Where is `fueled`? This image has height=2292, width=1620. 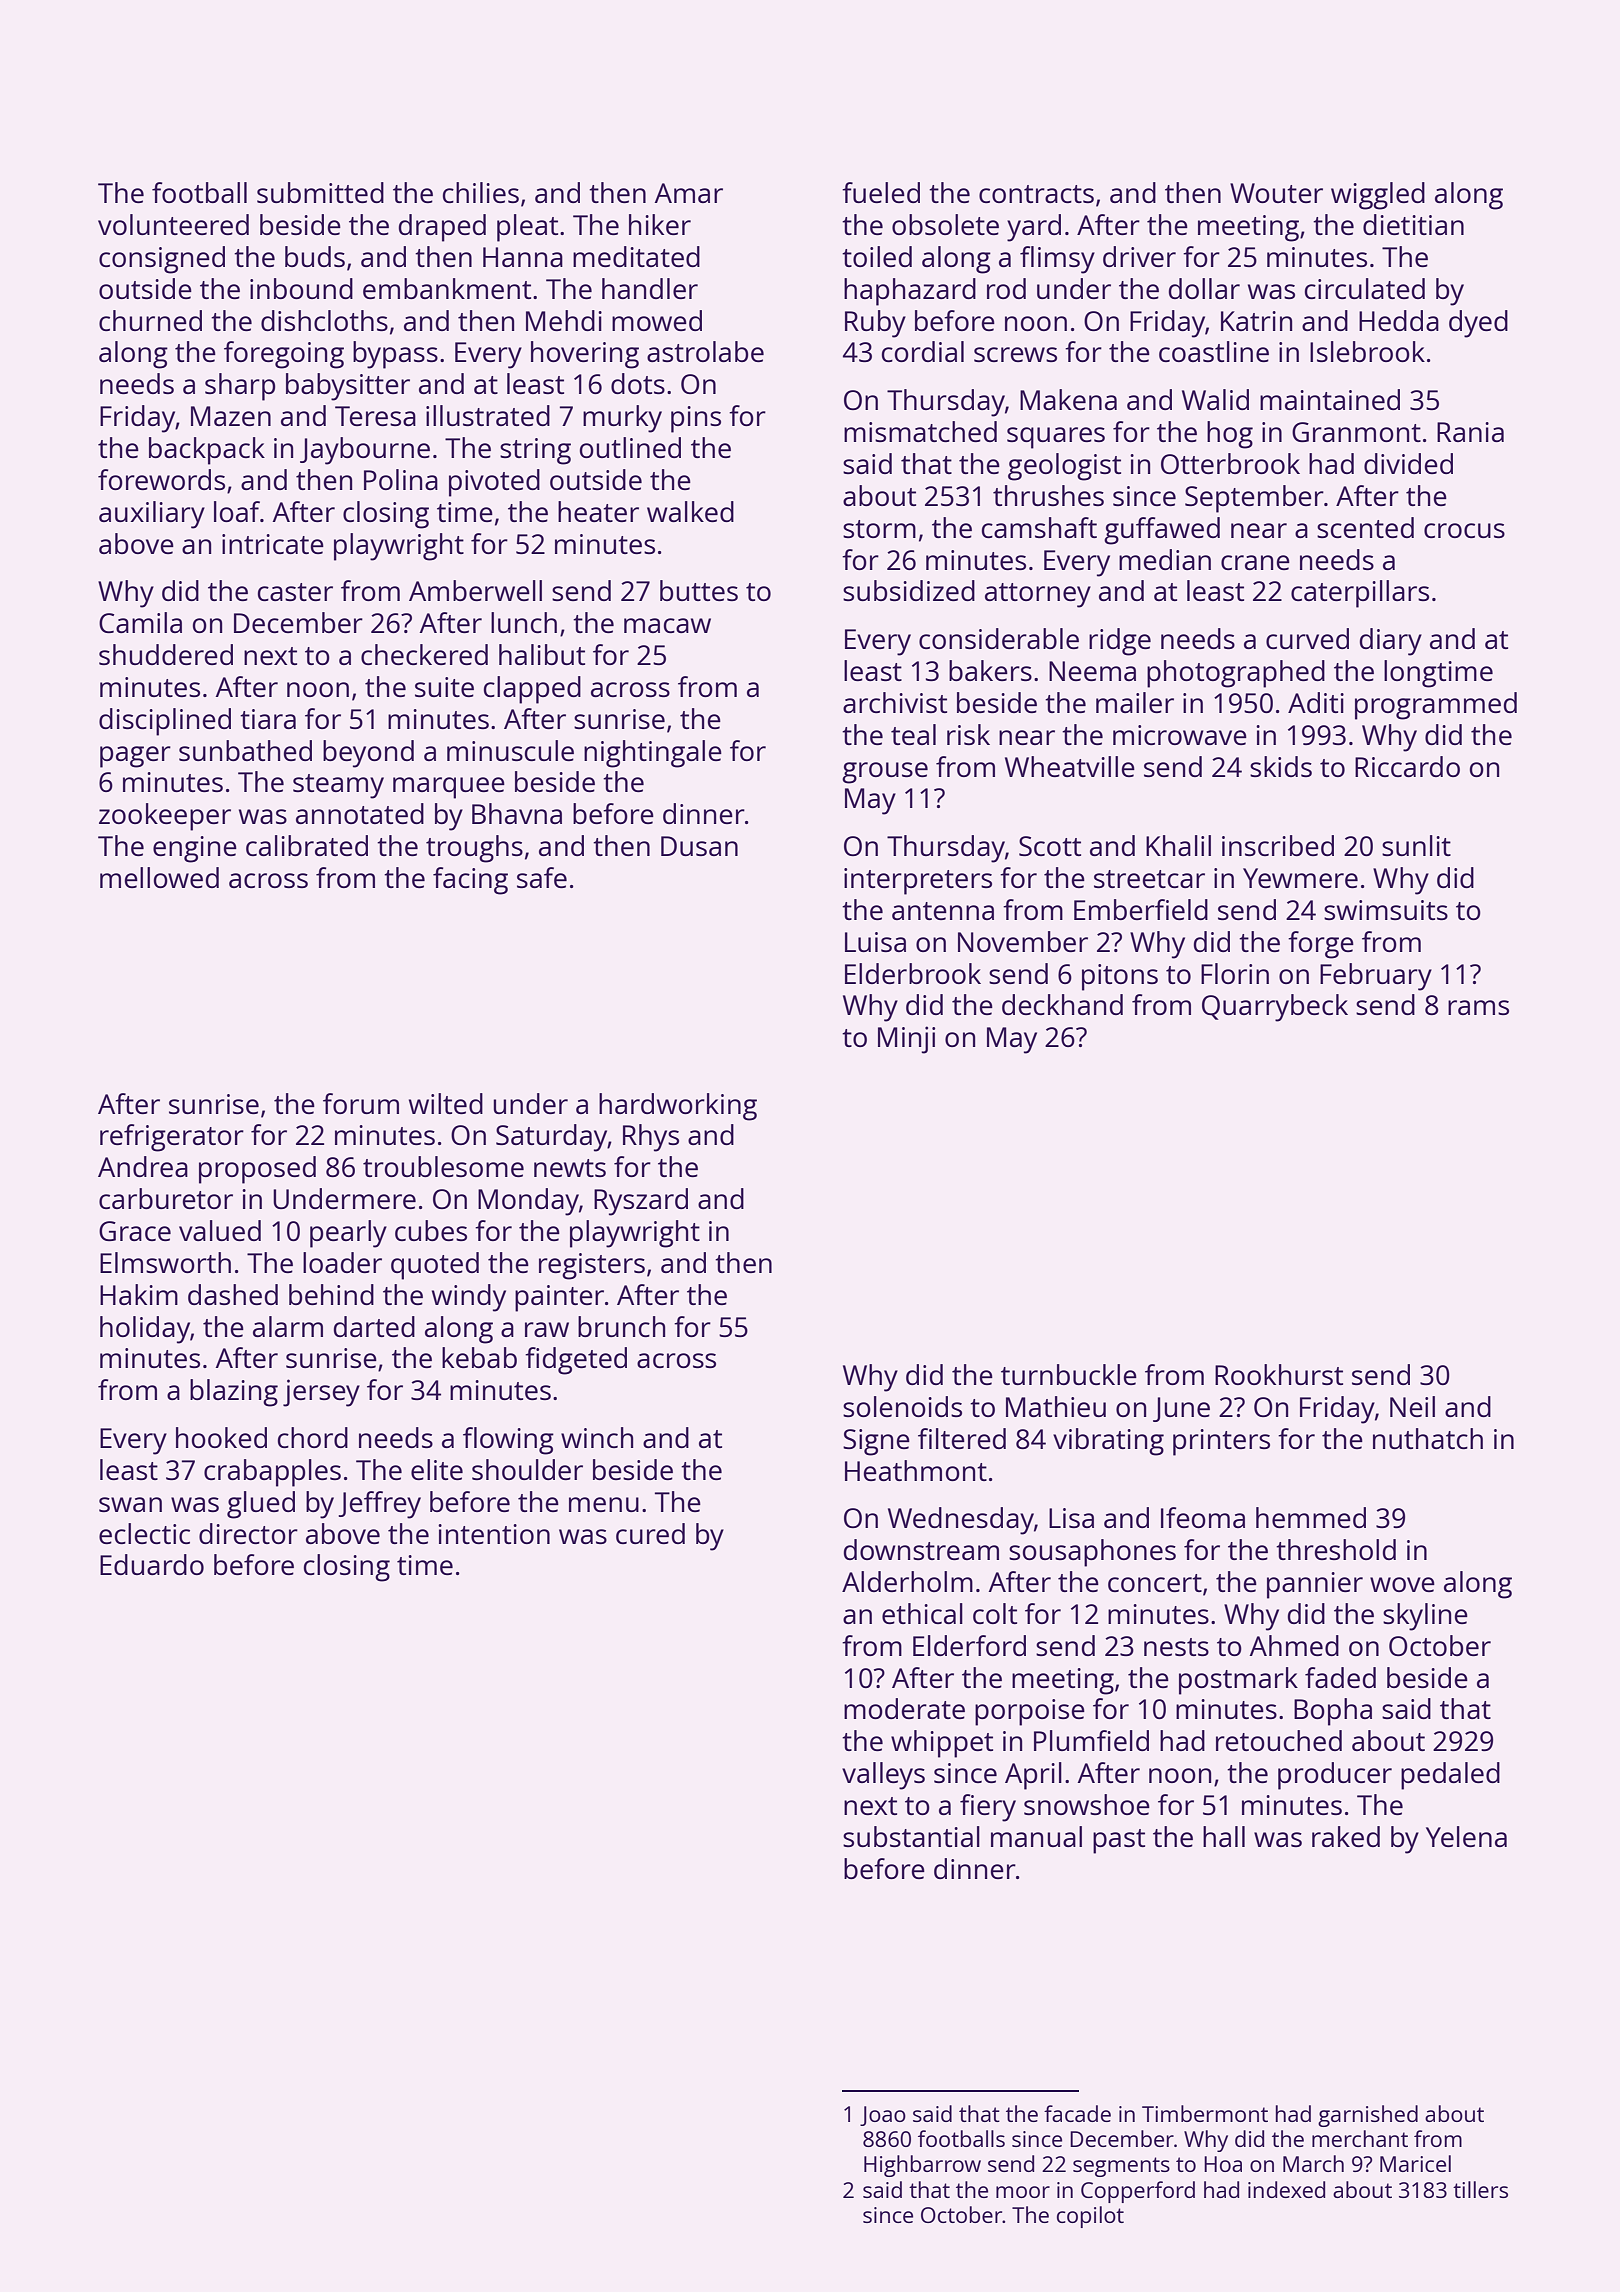
fueled is located at coordinates (881, 192).
